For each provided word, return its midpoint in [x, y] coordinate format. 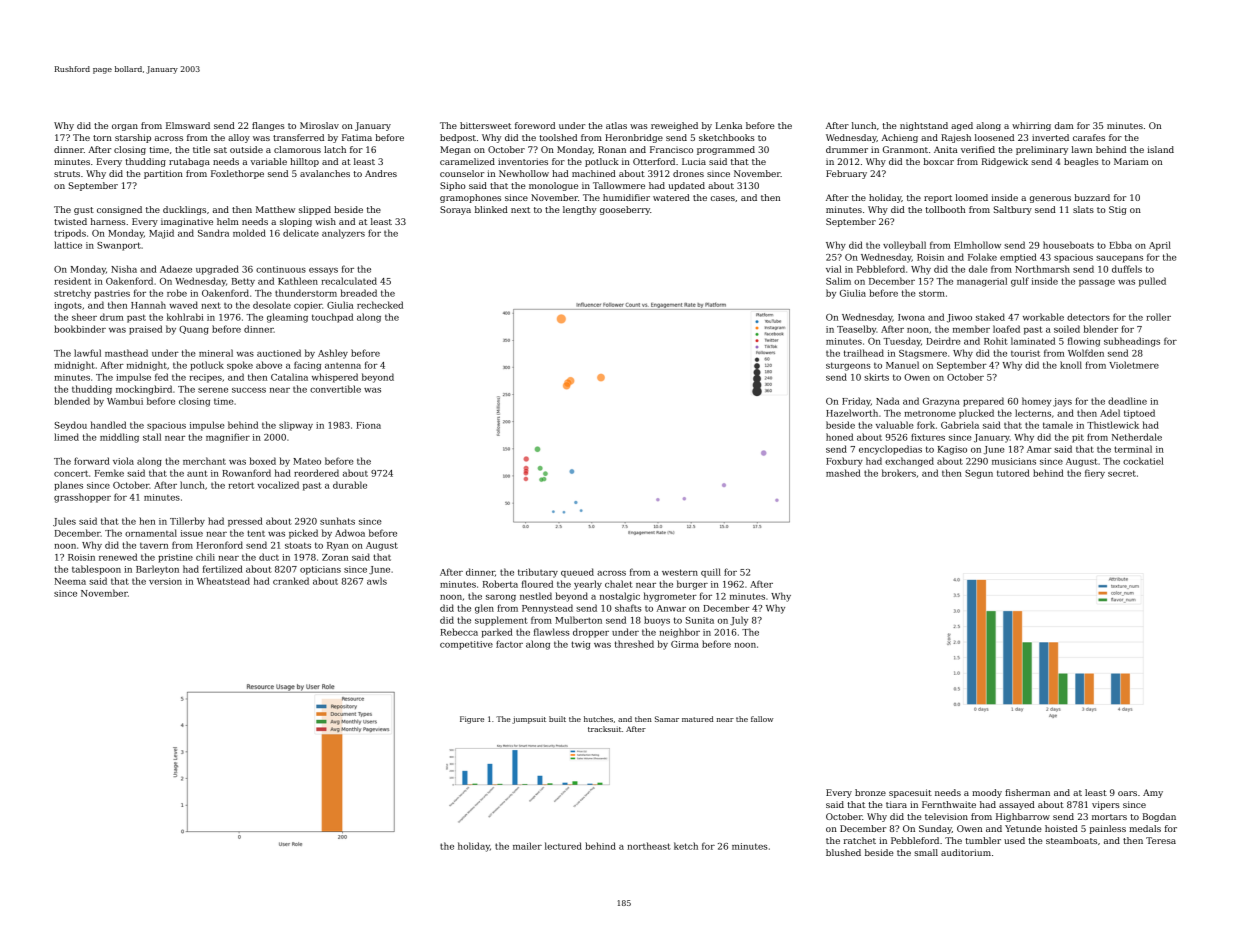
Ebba [1120, 245]
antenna [343, 366]
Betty [243, 282]
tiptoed [1139, 414]
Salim [838, 281]
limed [66, 437]
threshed [634, 644]
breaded [358, 293]
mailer [527, 846]
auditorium [966, 852]
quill [711, 573]
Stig [1118, 210]
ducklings [184, 210]
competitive [466, 645]
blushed [843, 852]
